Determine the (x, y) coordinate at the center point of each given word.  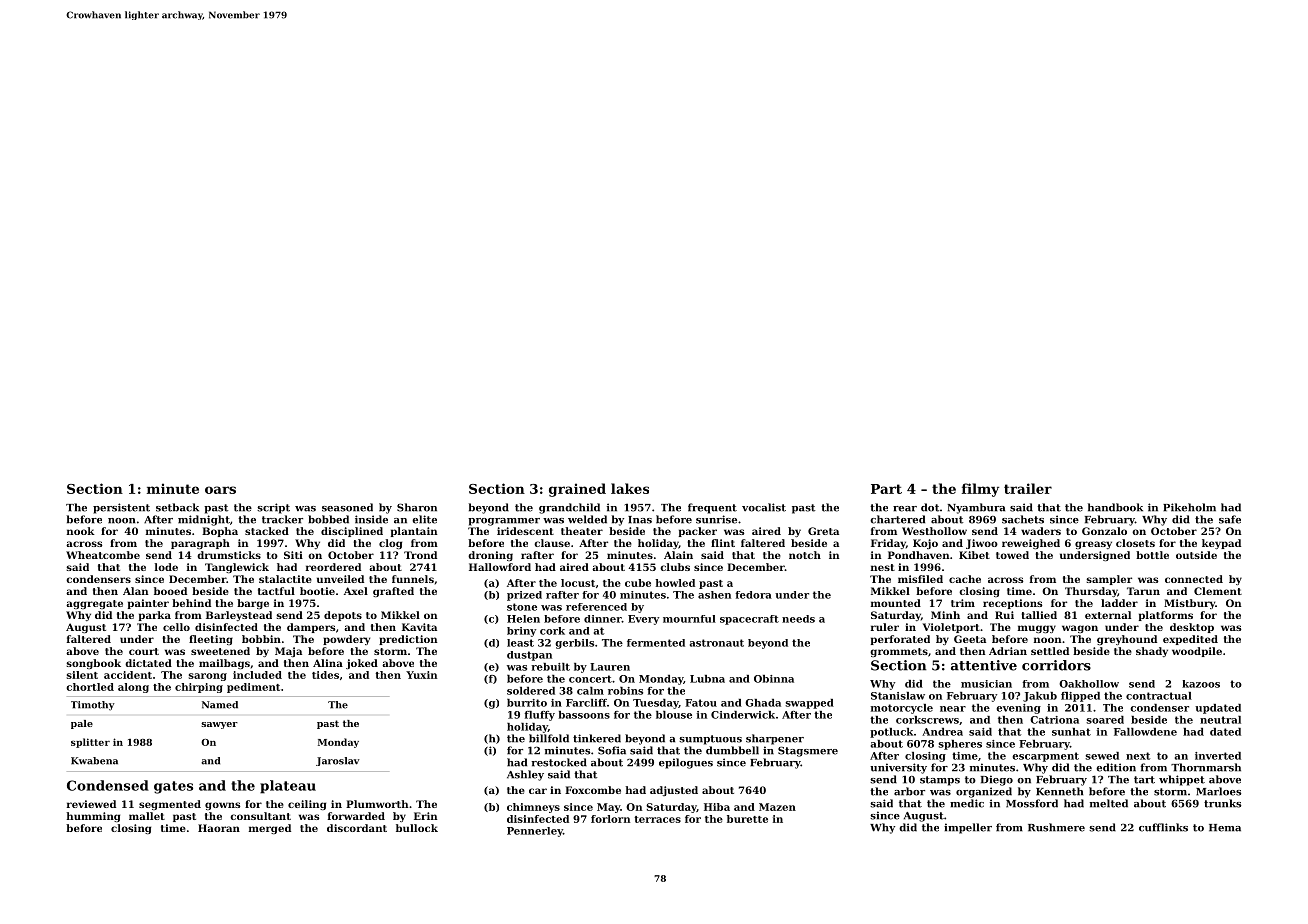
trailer (1028, 488)
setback (177, 507)
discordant (357, 828)
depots (343, 616)
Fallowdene (1145, 732)
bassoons (584, 715)
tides (325, 675)
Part (886, 489)
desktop (1192, 628)
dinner (603, 619)
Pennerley (535, 832)
